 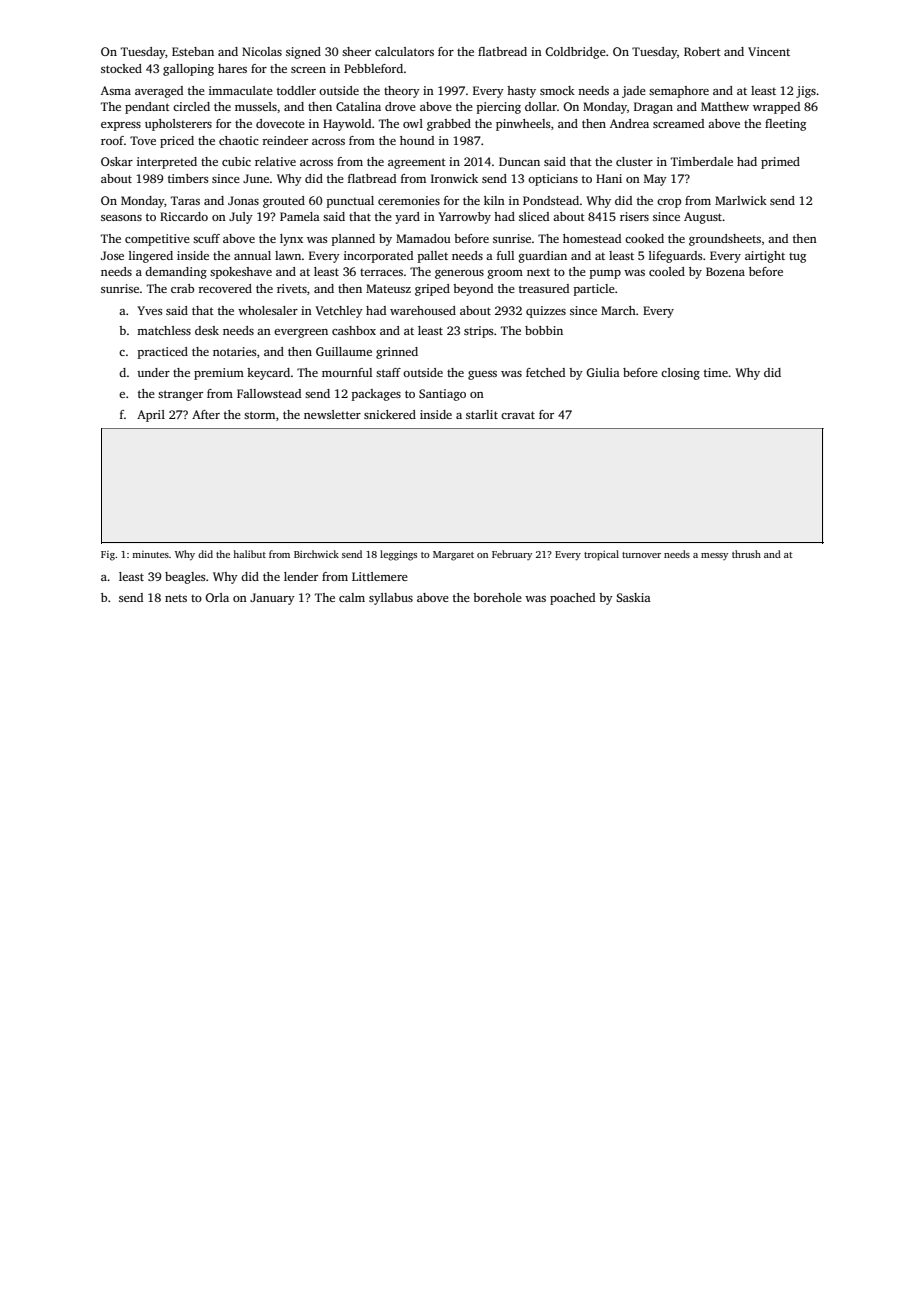 What do you see at coordinates (716, 372) in the image?
I see `time` at bounding box center [716, 372].
